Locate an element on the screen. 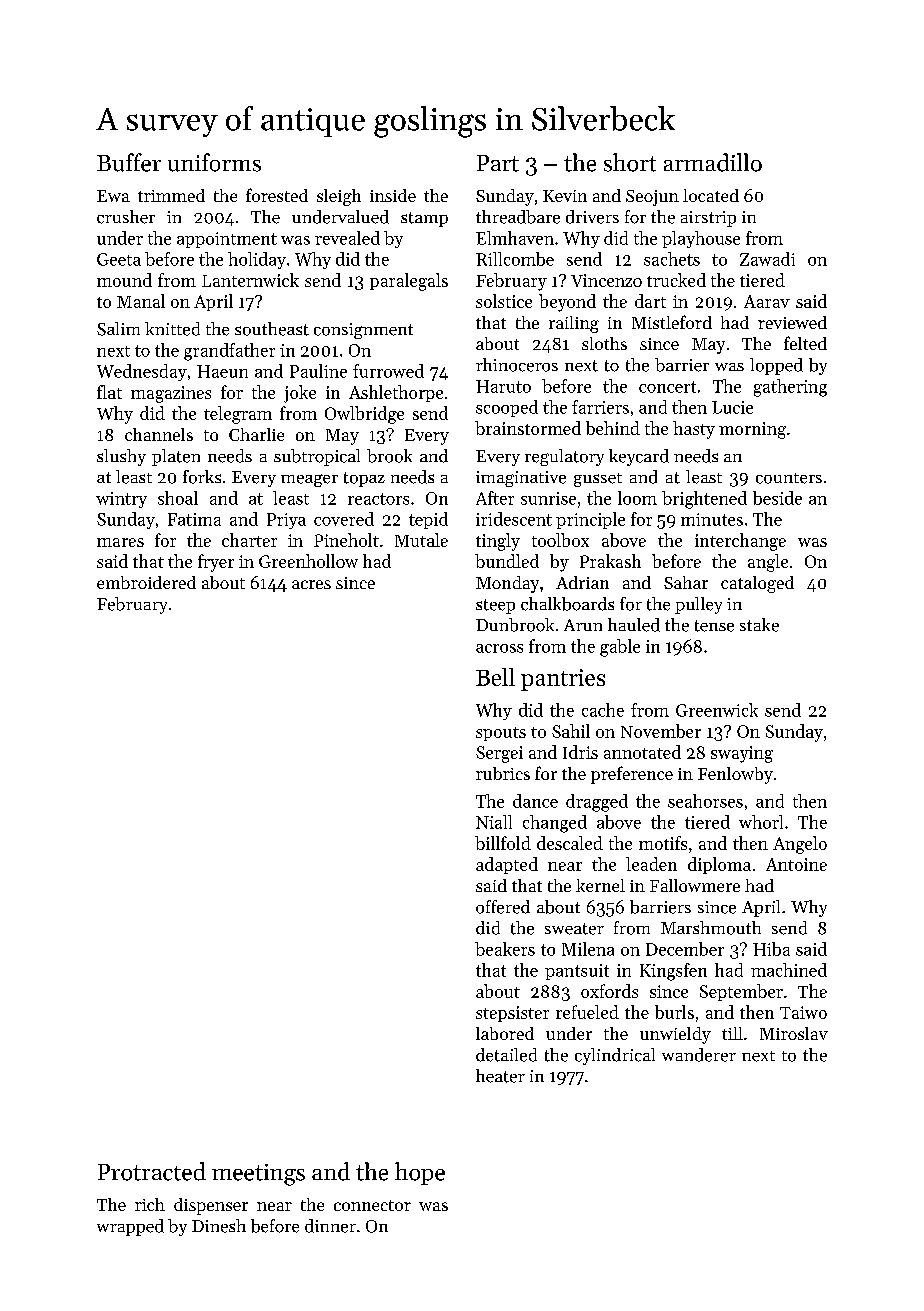 The width and height of the screenshot is (924, 1311). Protracted is located at coordinates (152, 1171).
